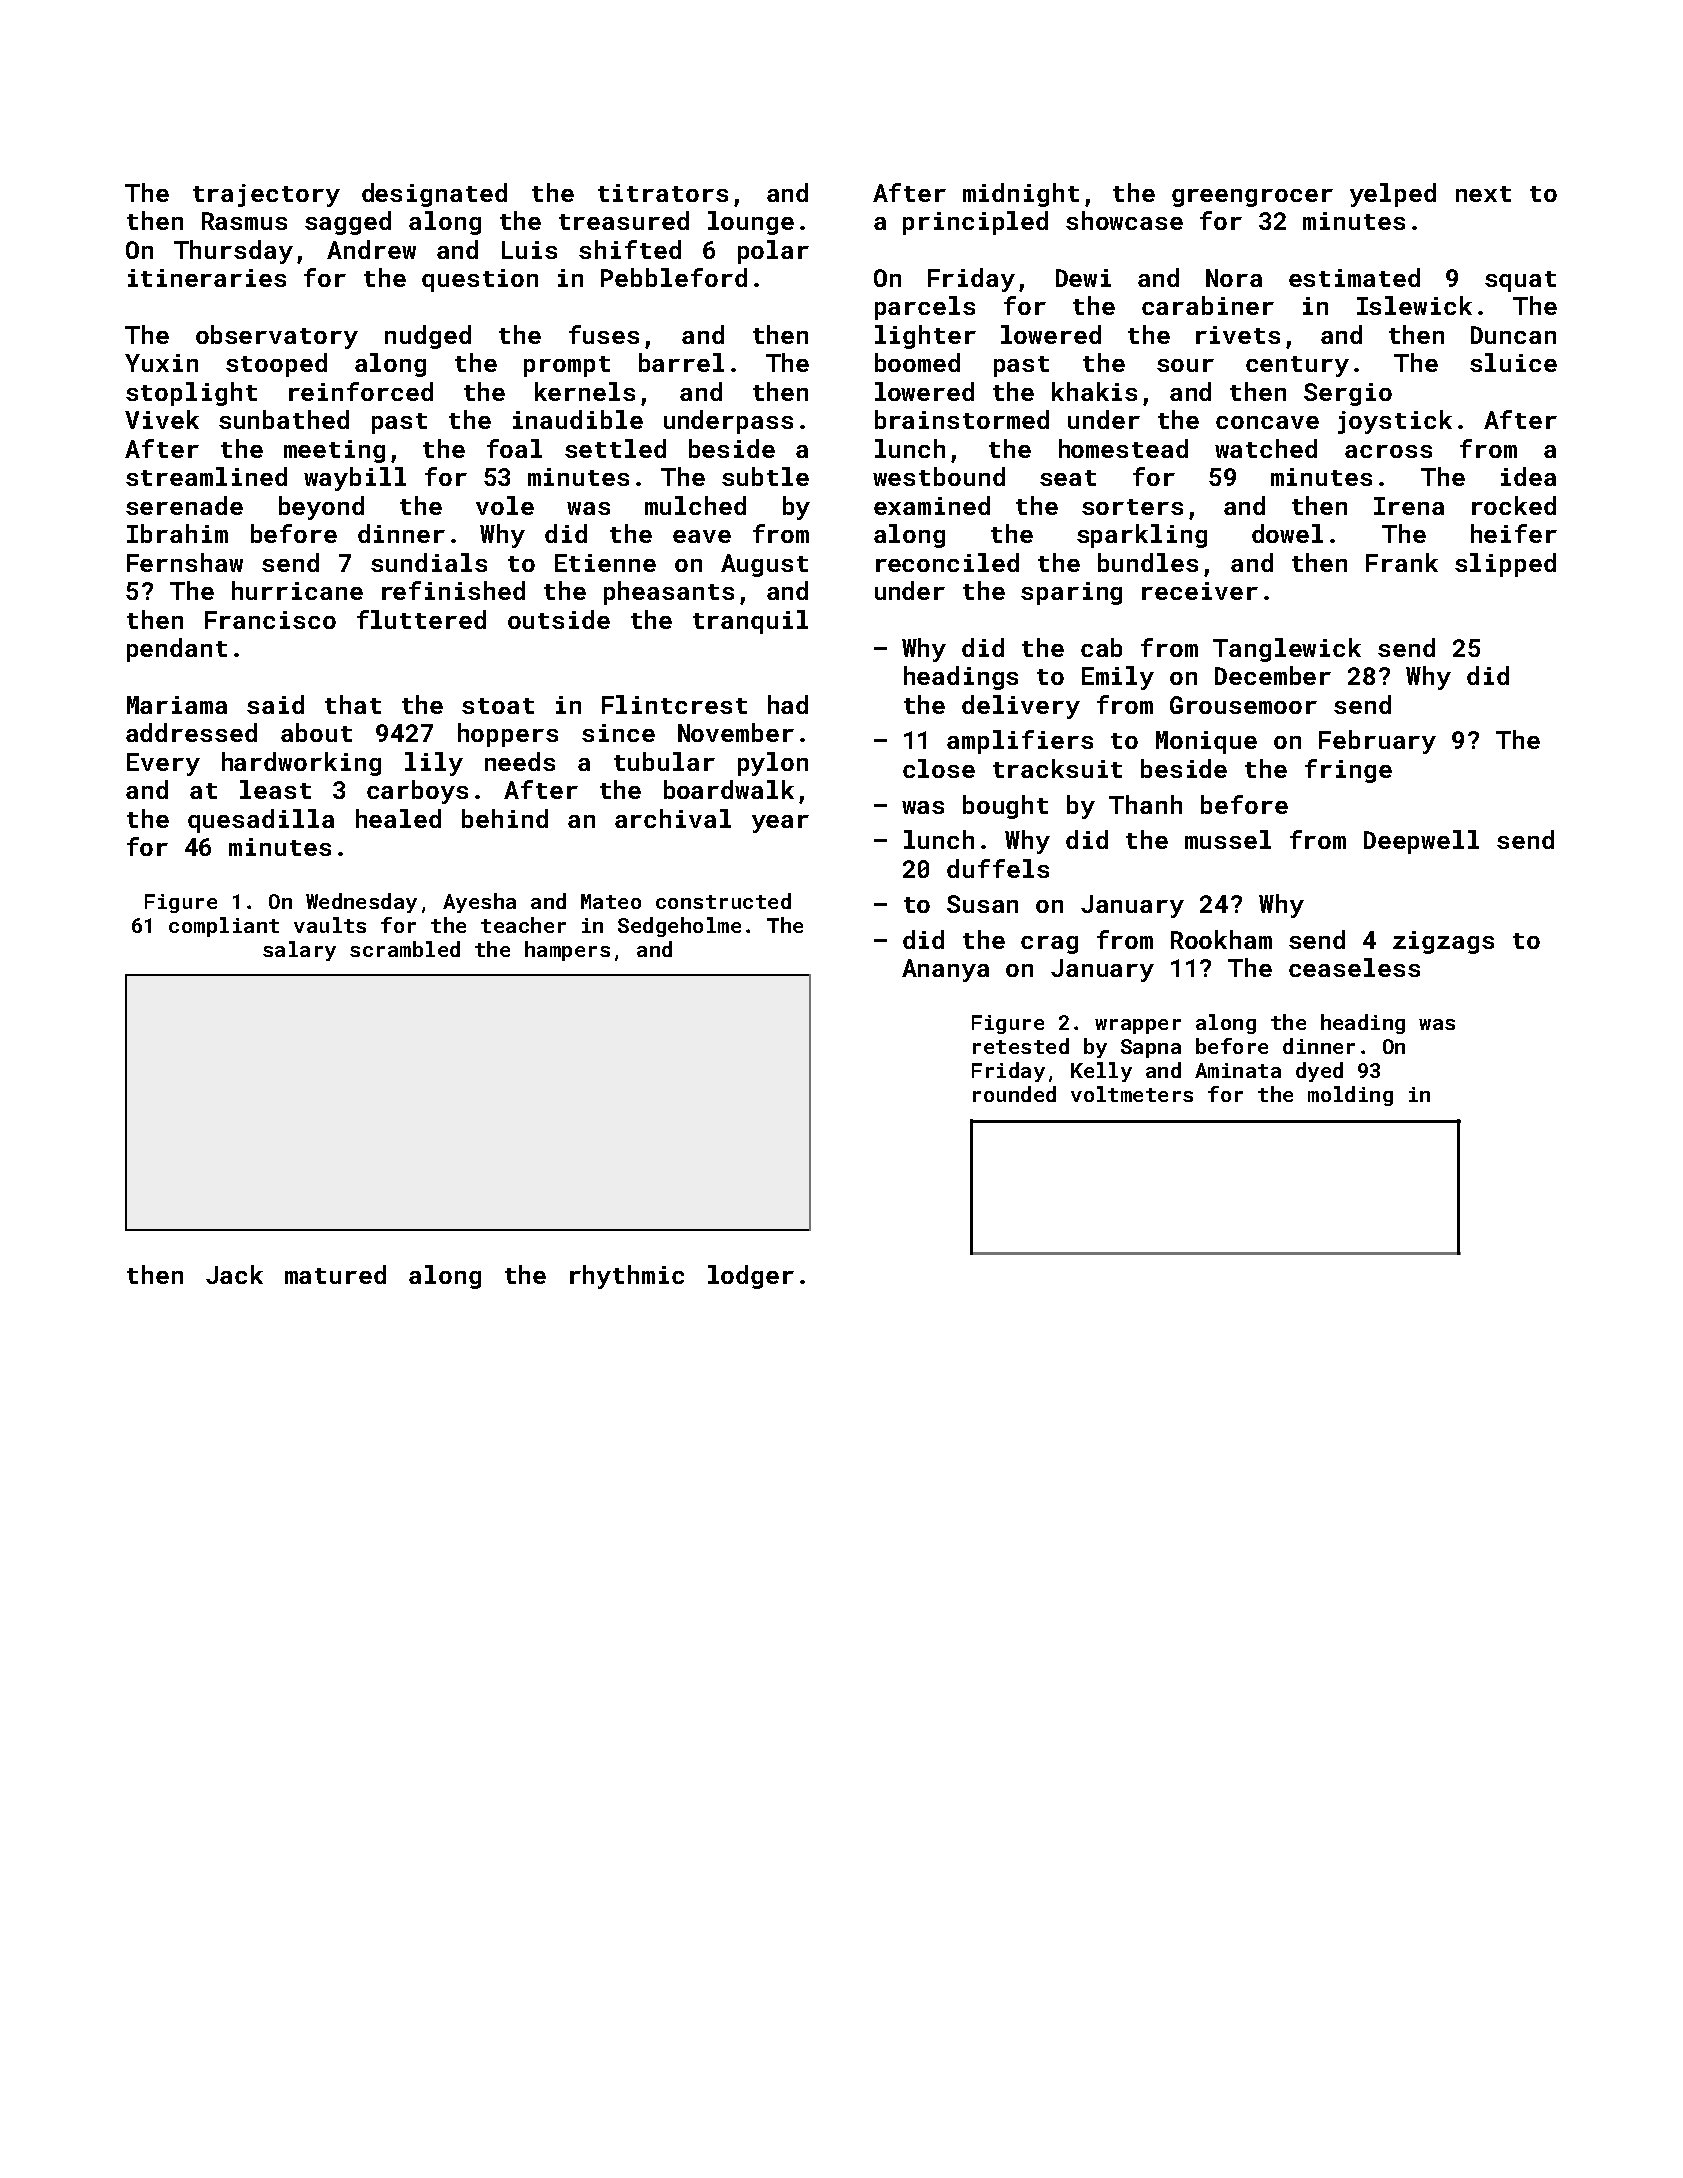 The width and height of the page is (1683, 2178). I want to click on greengrocer, so click(1252, 198).
